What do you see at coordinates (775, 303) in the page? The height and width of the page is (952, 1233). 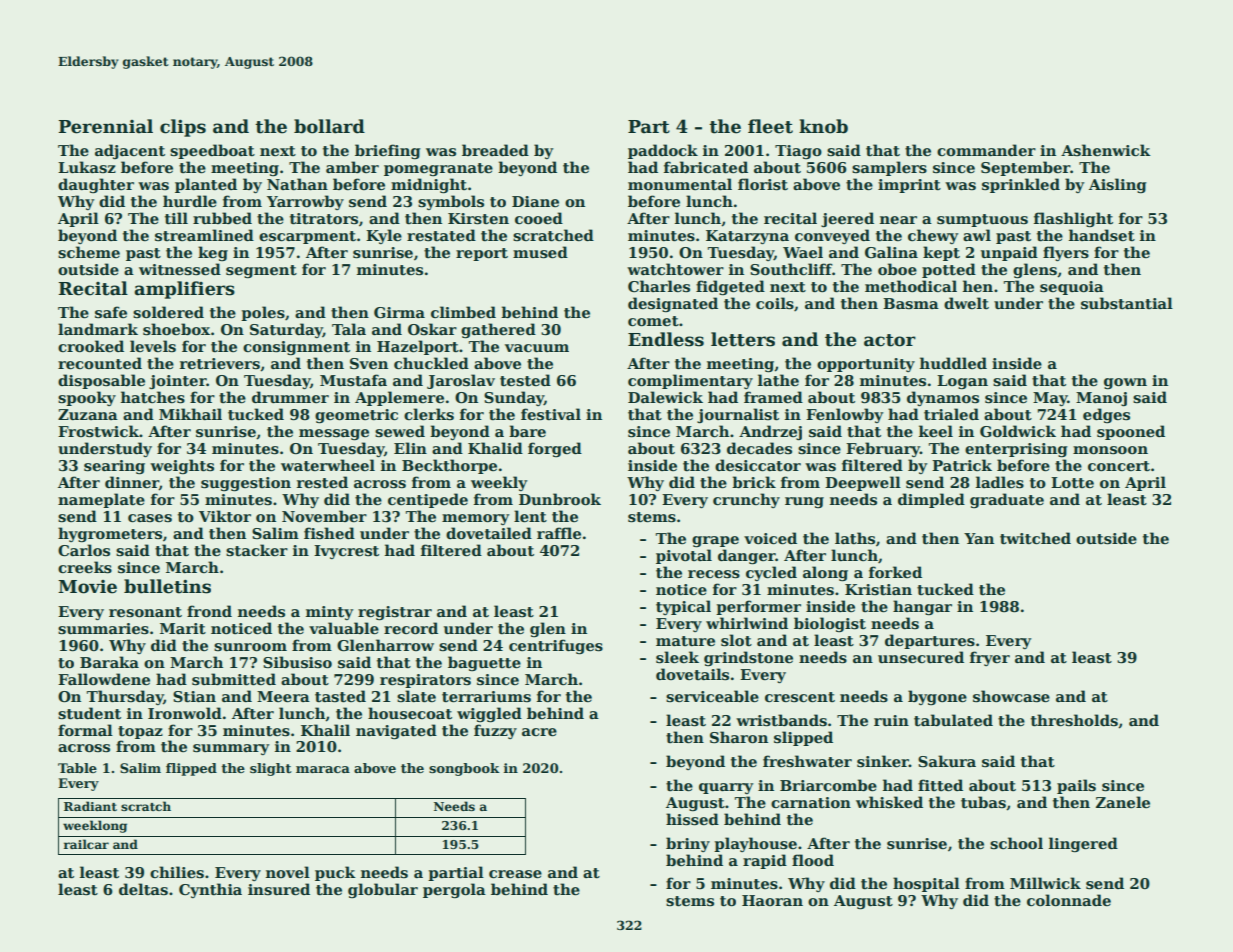 I see `coils` at bounding box center [775, 303].
